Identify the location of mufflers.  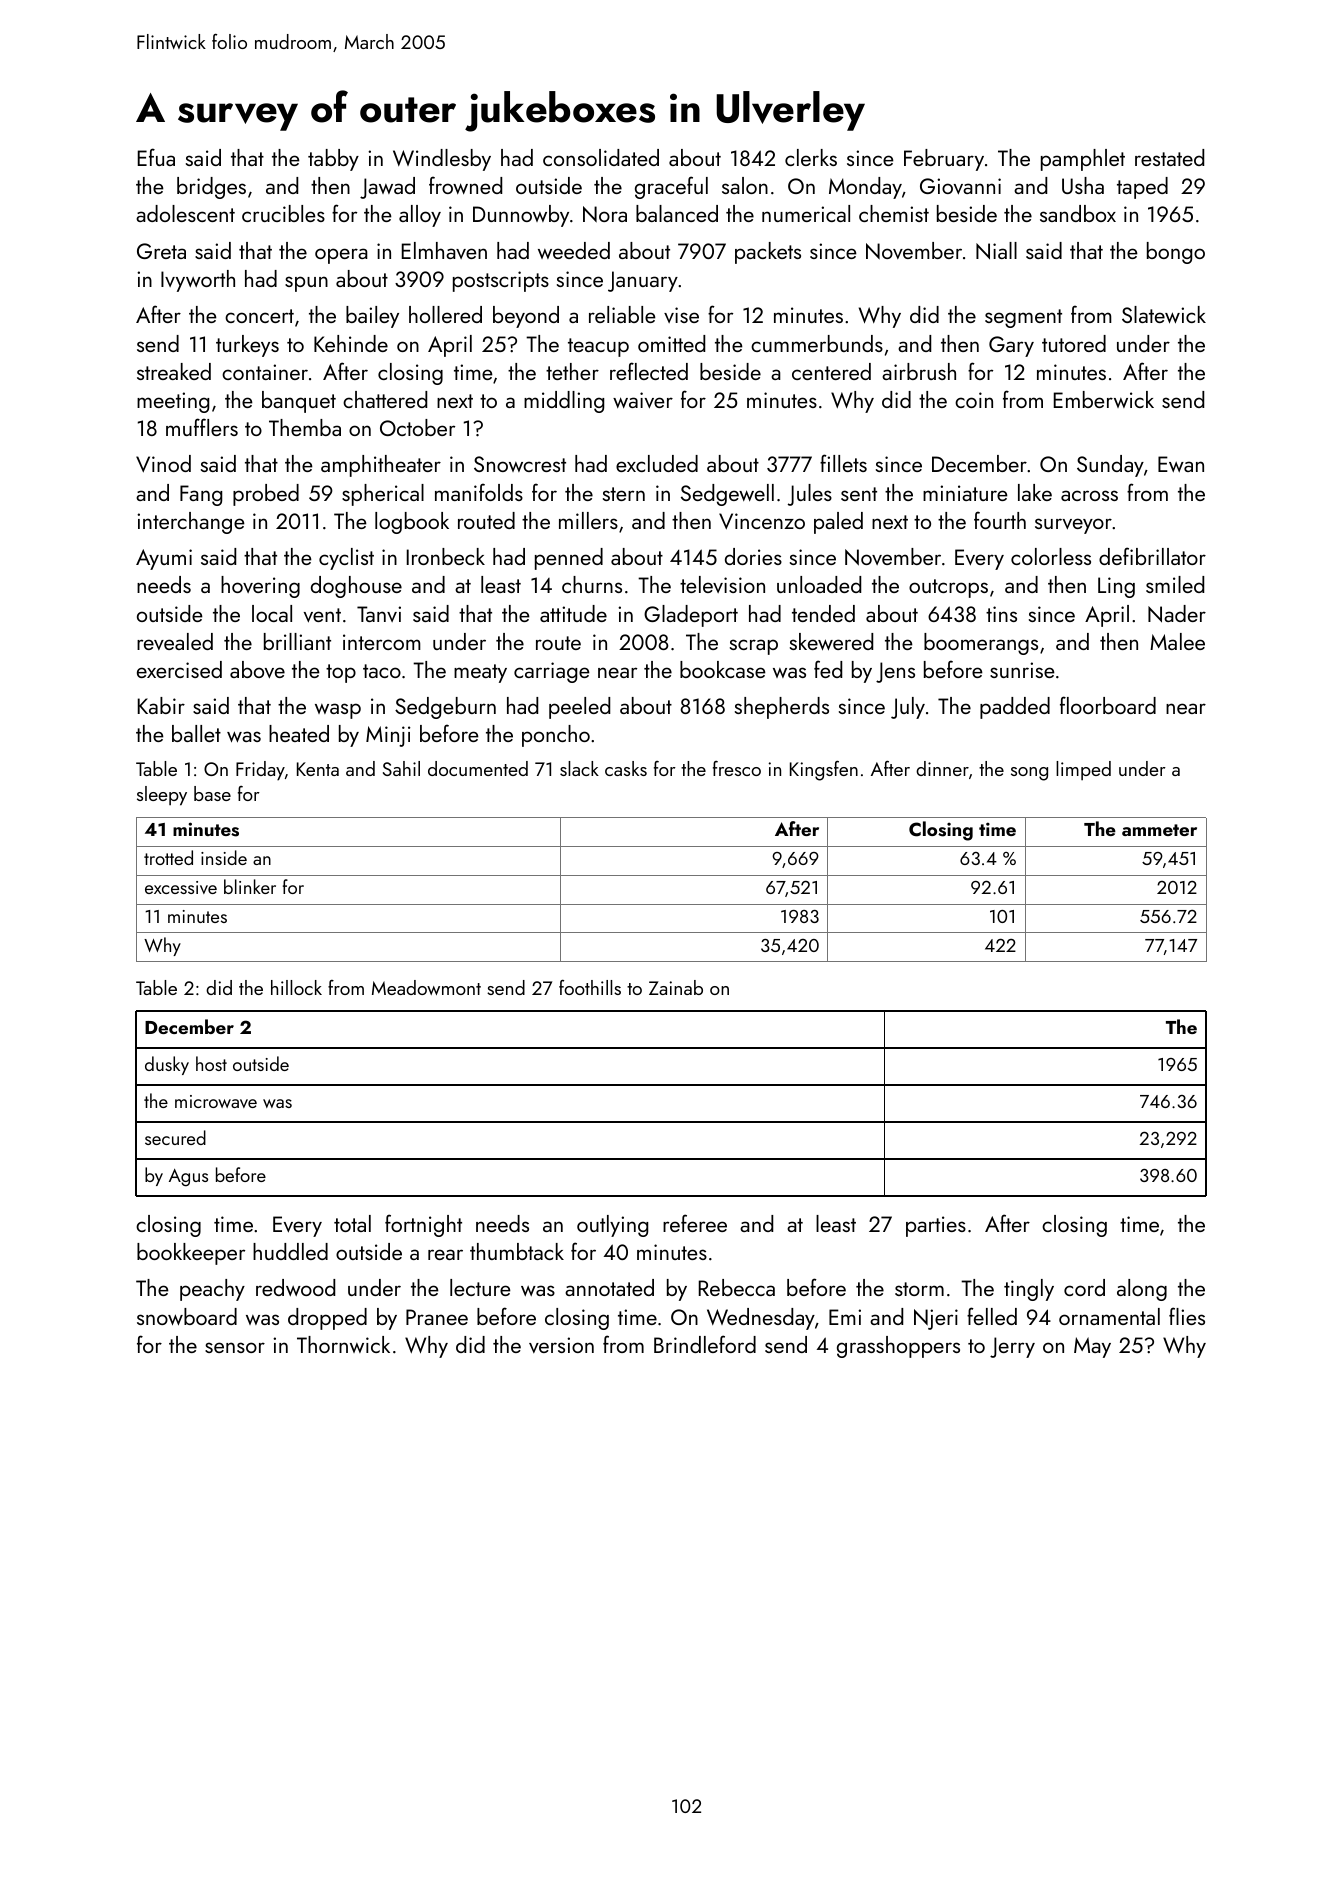
(202, 427).
